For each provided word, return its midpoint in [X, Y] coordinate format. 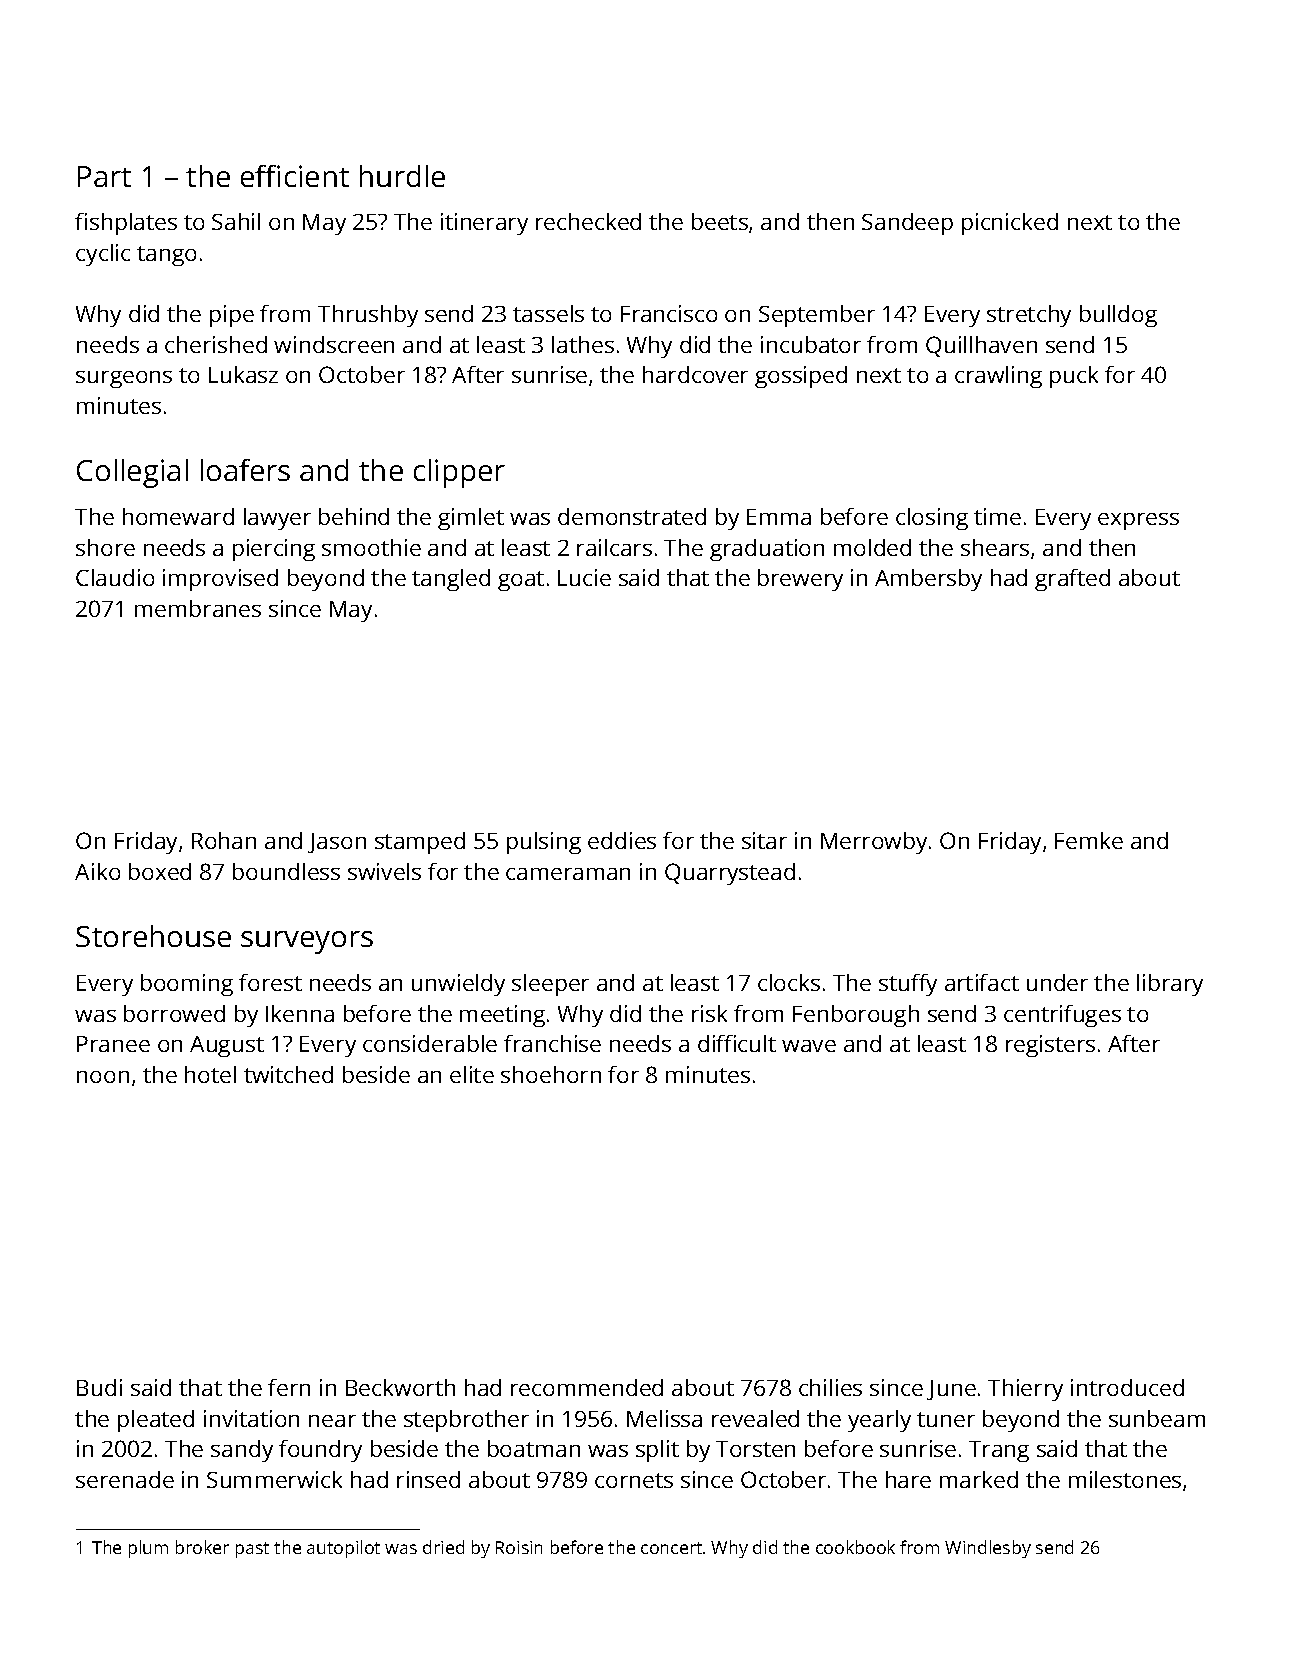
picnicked [1010, 224]
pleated [156, 1421]
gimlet [471, 519]
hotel [210, 1074]
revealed [755, 1418]
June [951, 1390]
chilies [830, 1387]
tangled [451, 580]
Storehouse [153, 936]
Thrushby [368, 316]
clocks [789, 982]
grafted [1072, 580]
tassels [548, 313]
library [1170, 985]
